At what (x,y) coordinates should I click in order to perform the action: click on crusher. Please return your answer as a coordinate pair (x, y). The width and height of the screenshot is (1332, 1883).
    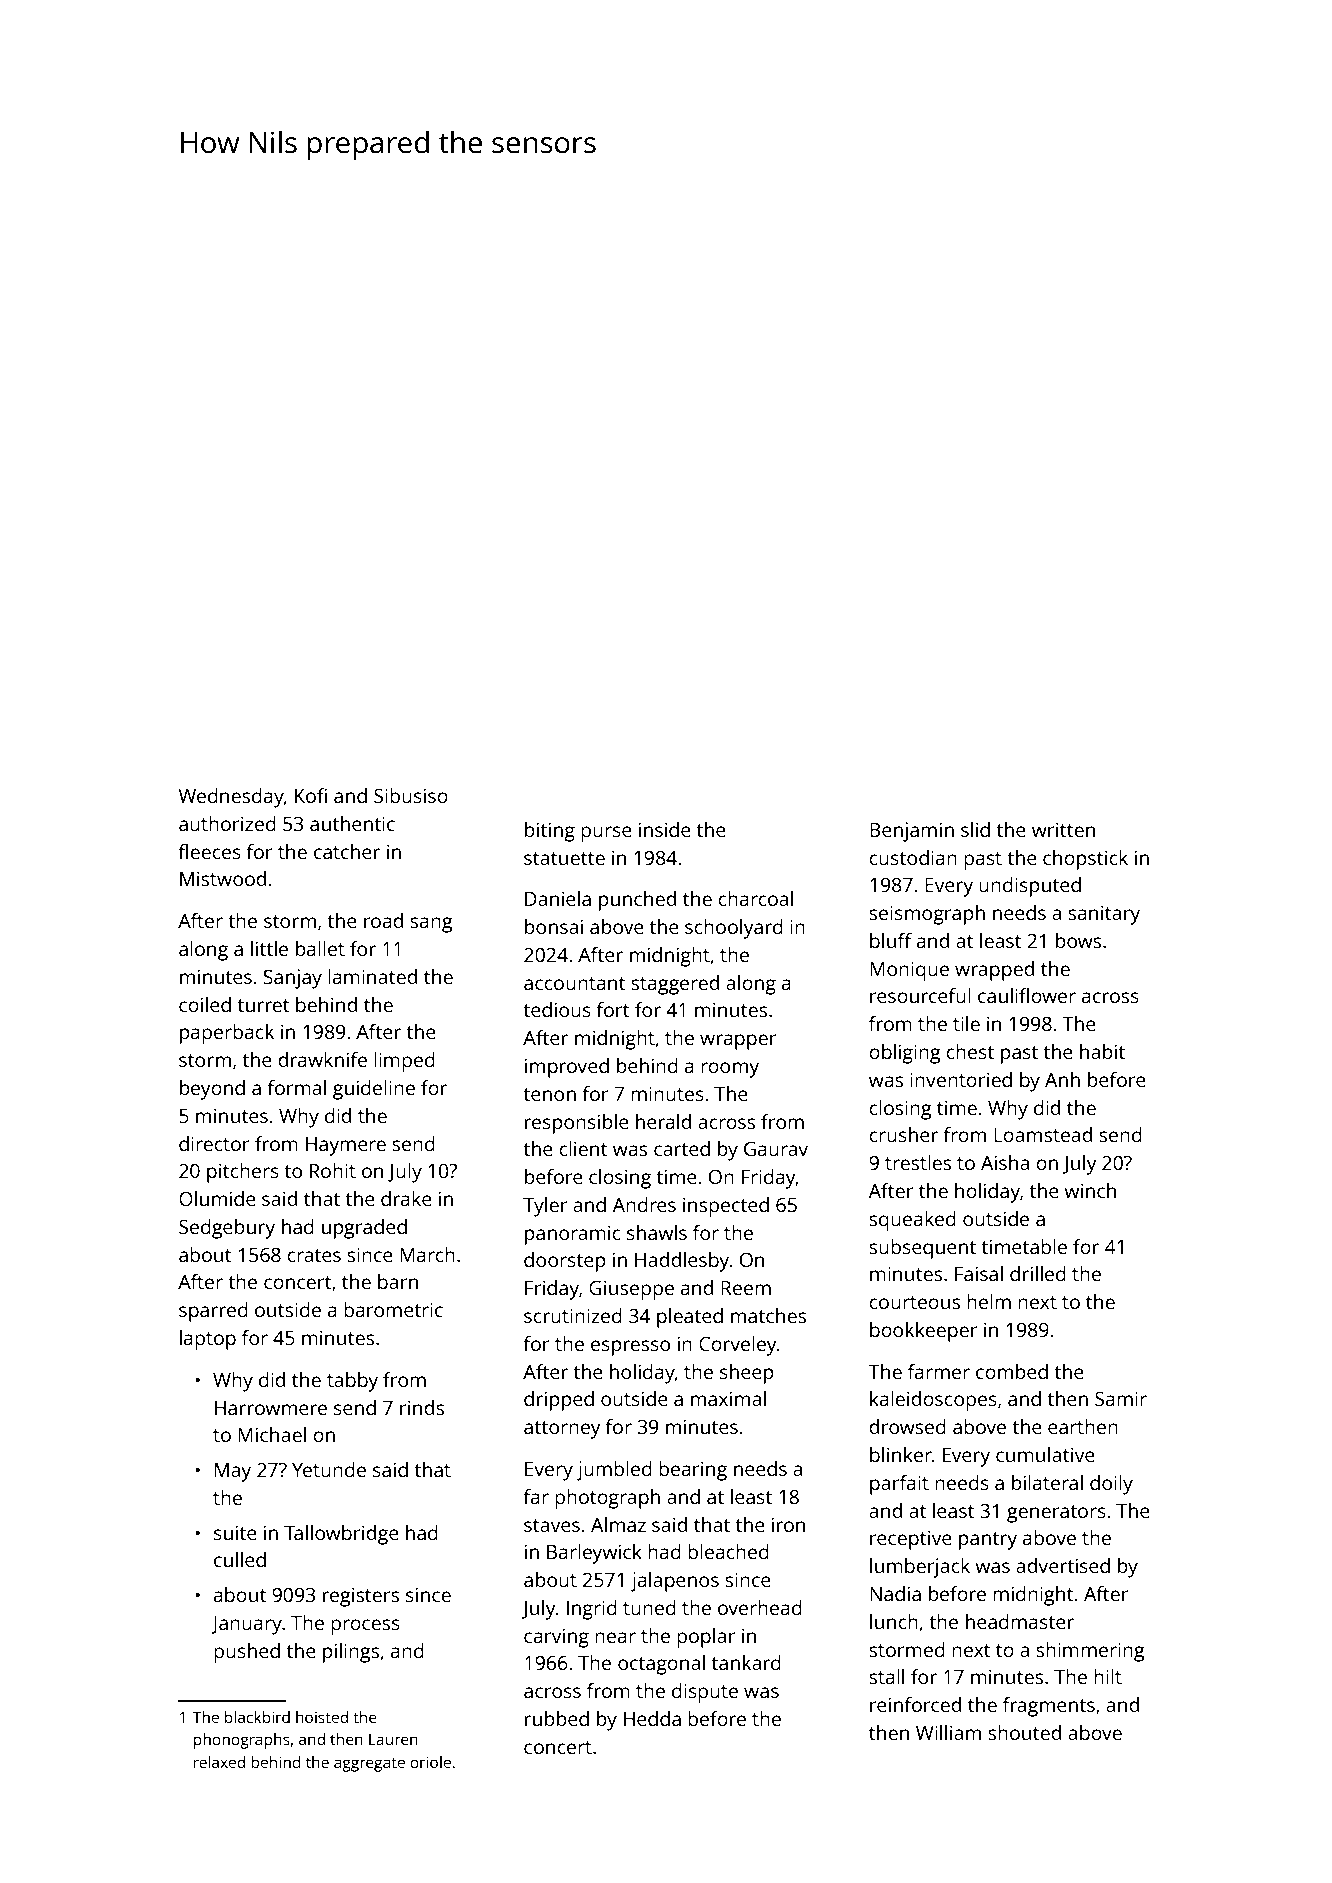
    Looking at the image, I should click on (903, 1134).
